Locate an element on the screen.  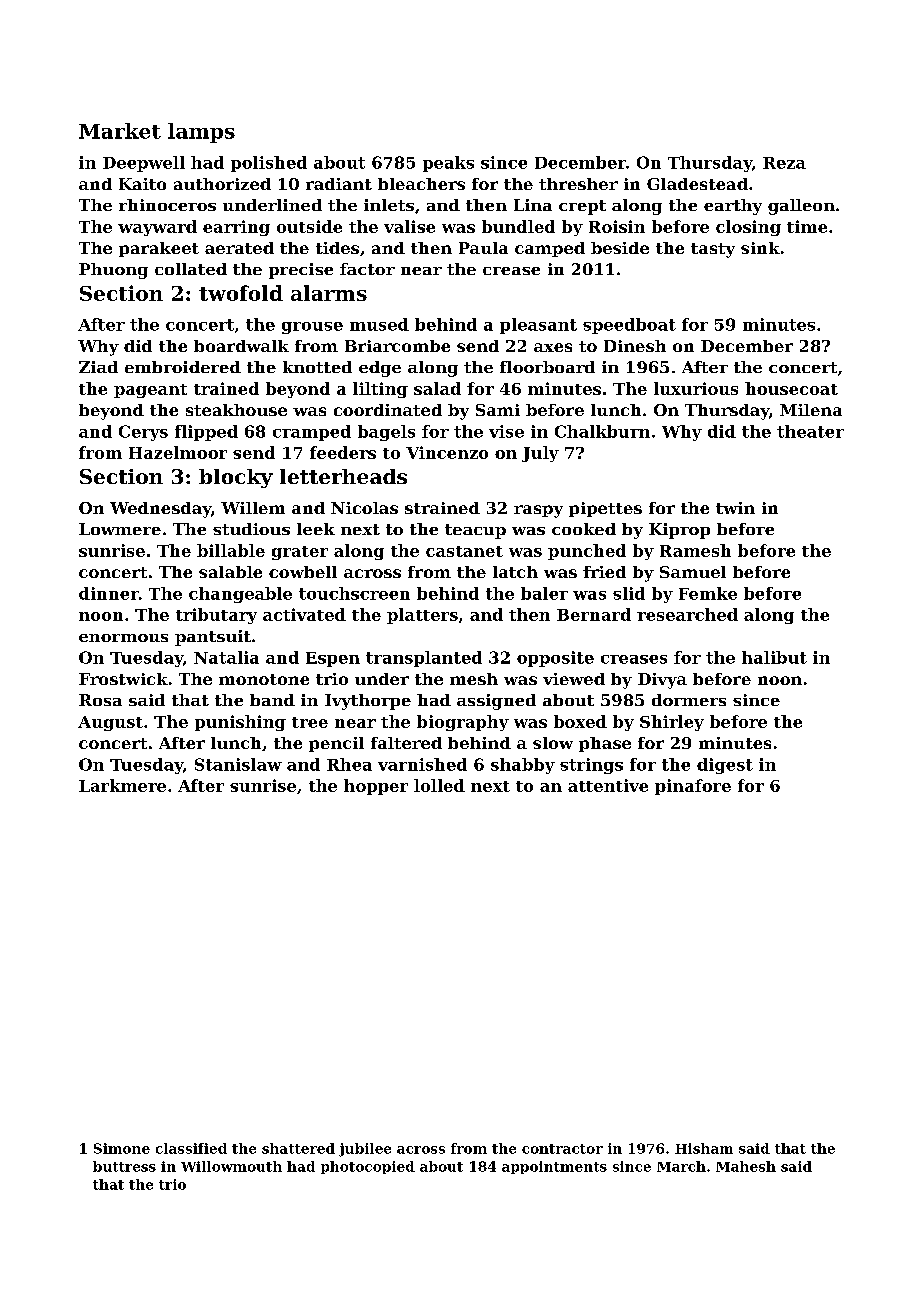
salable is located at coordinates (230, 572).
